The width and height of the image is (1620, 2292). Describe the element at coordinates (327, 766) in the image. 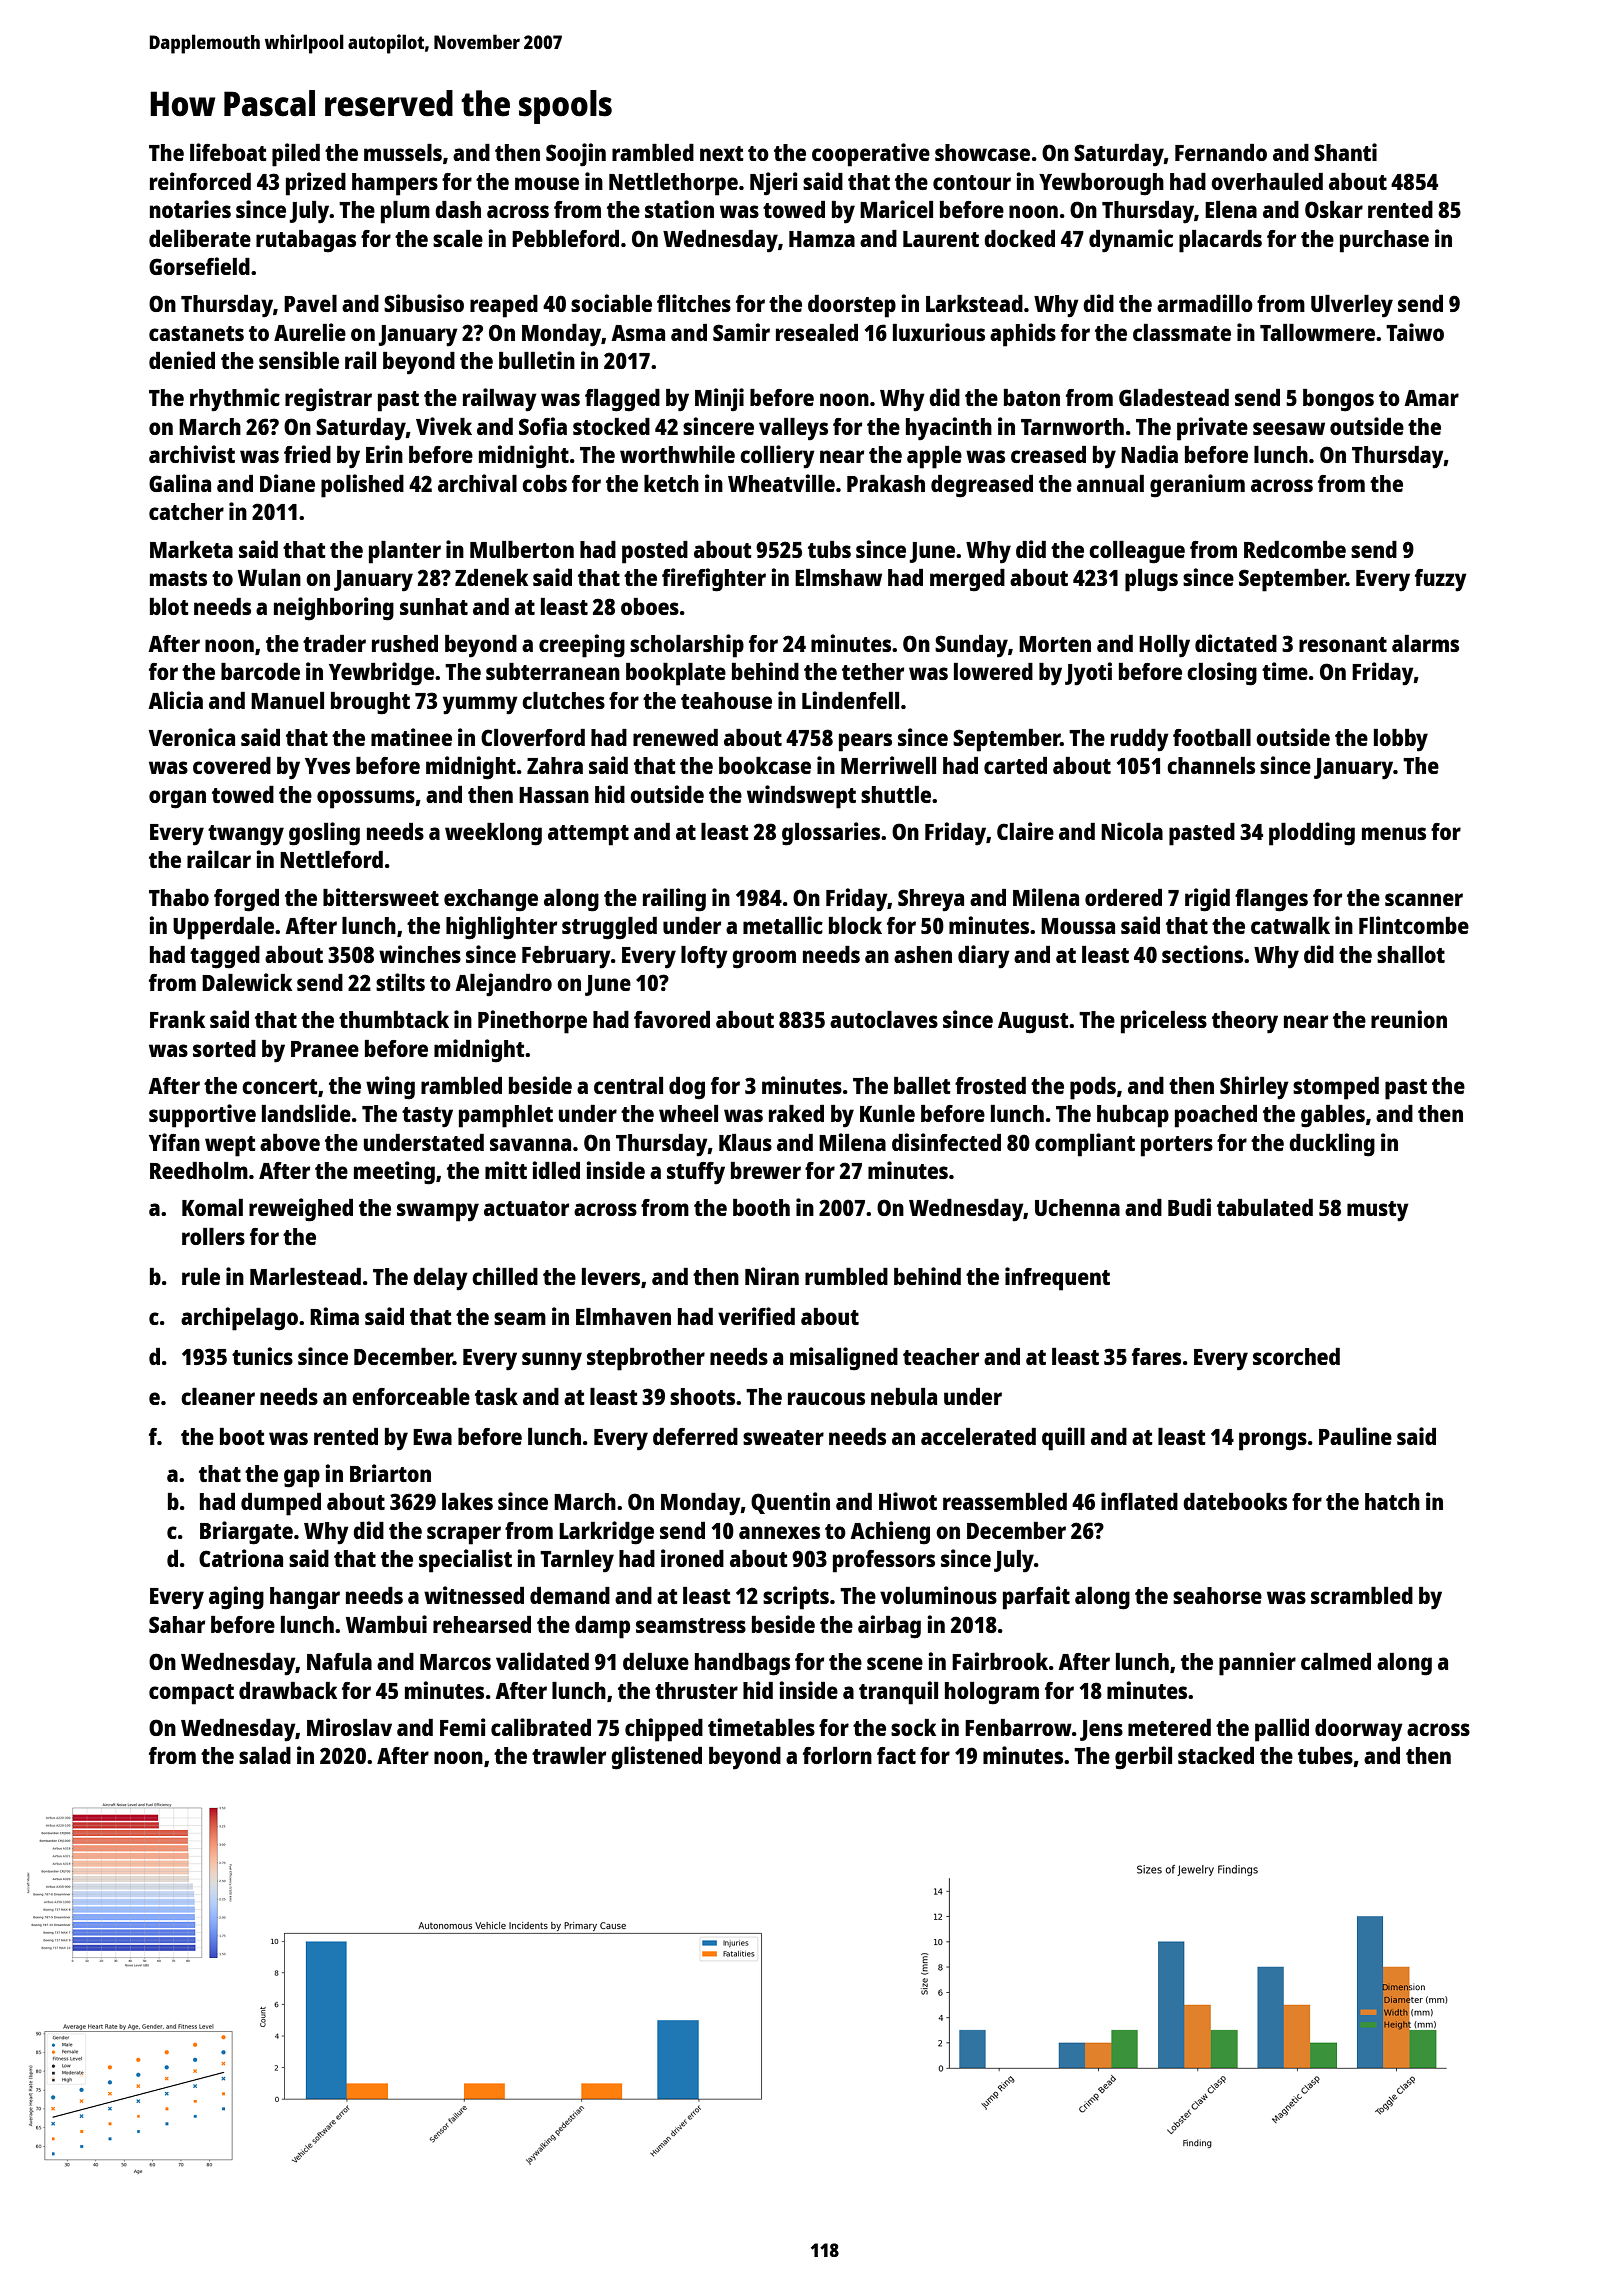

I see `Yves` at that location.
